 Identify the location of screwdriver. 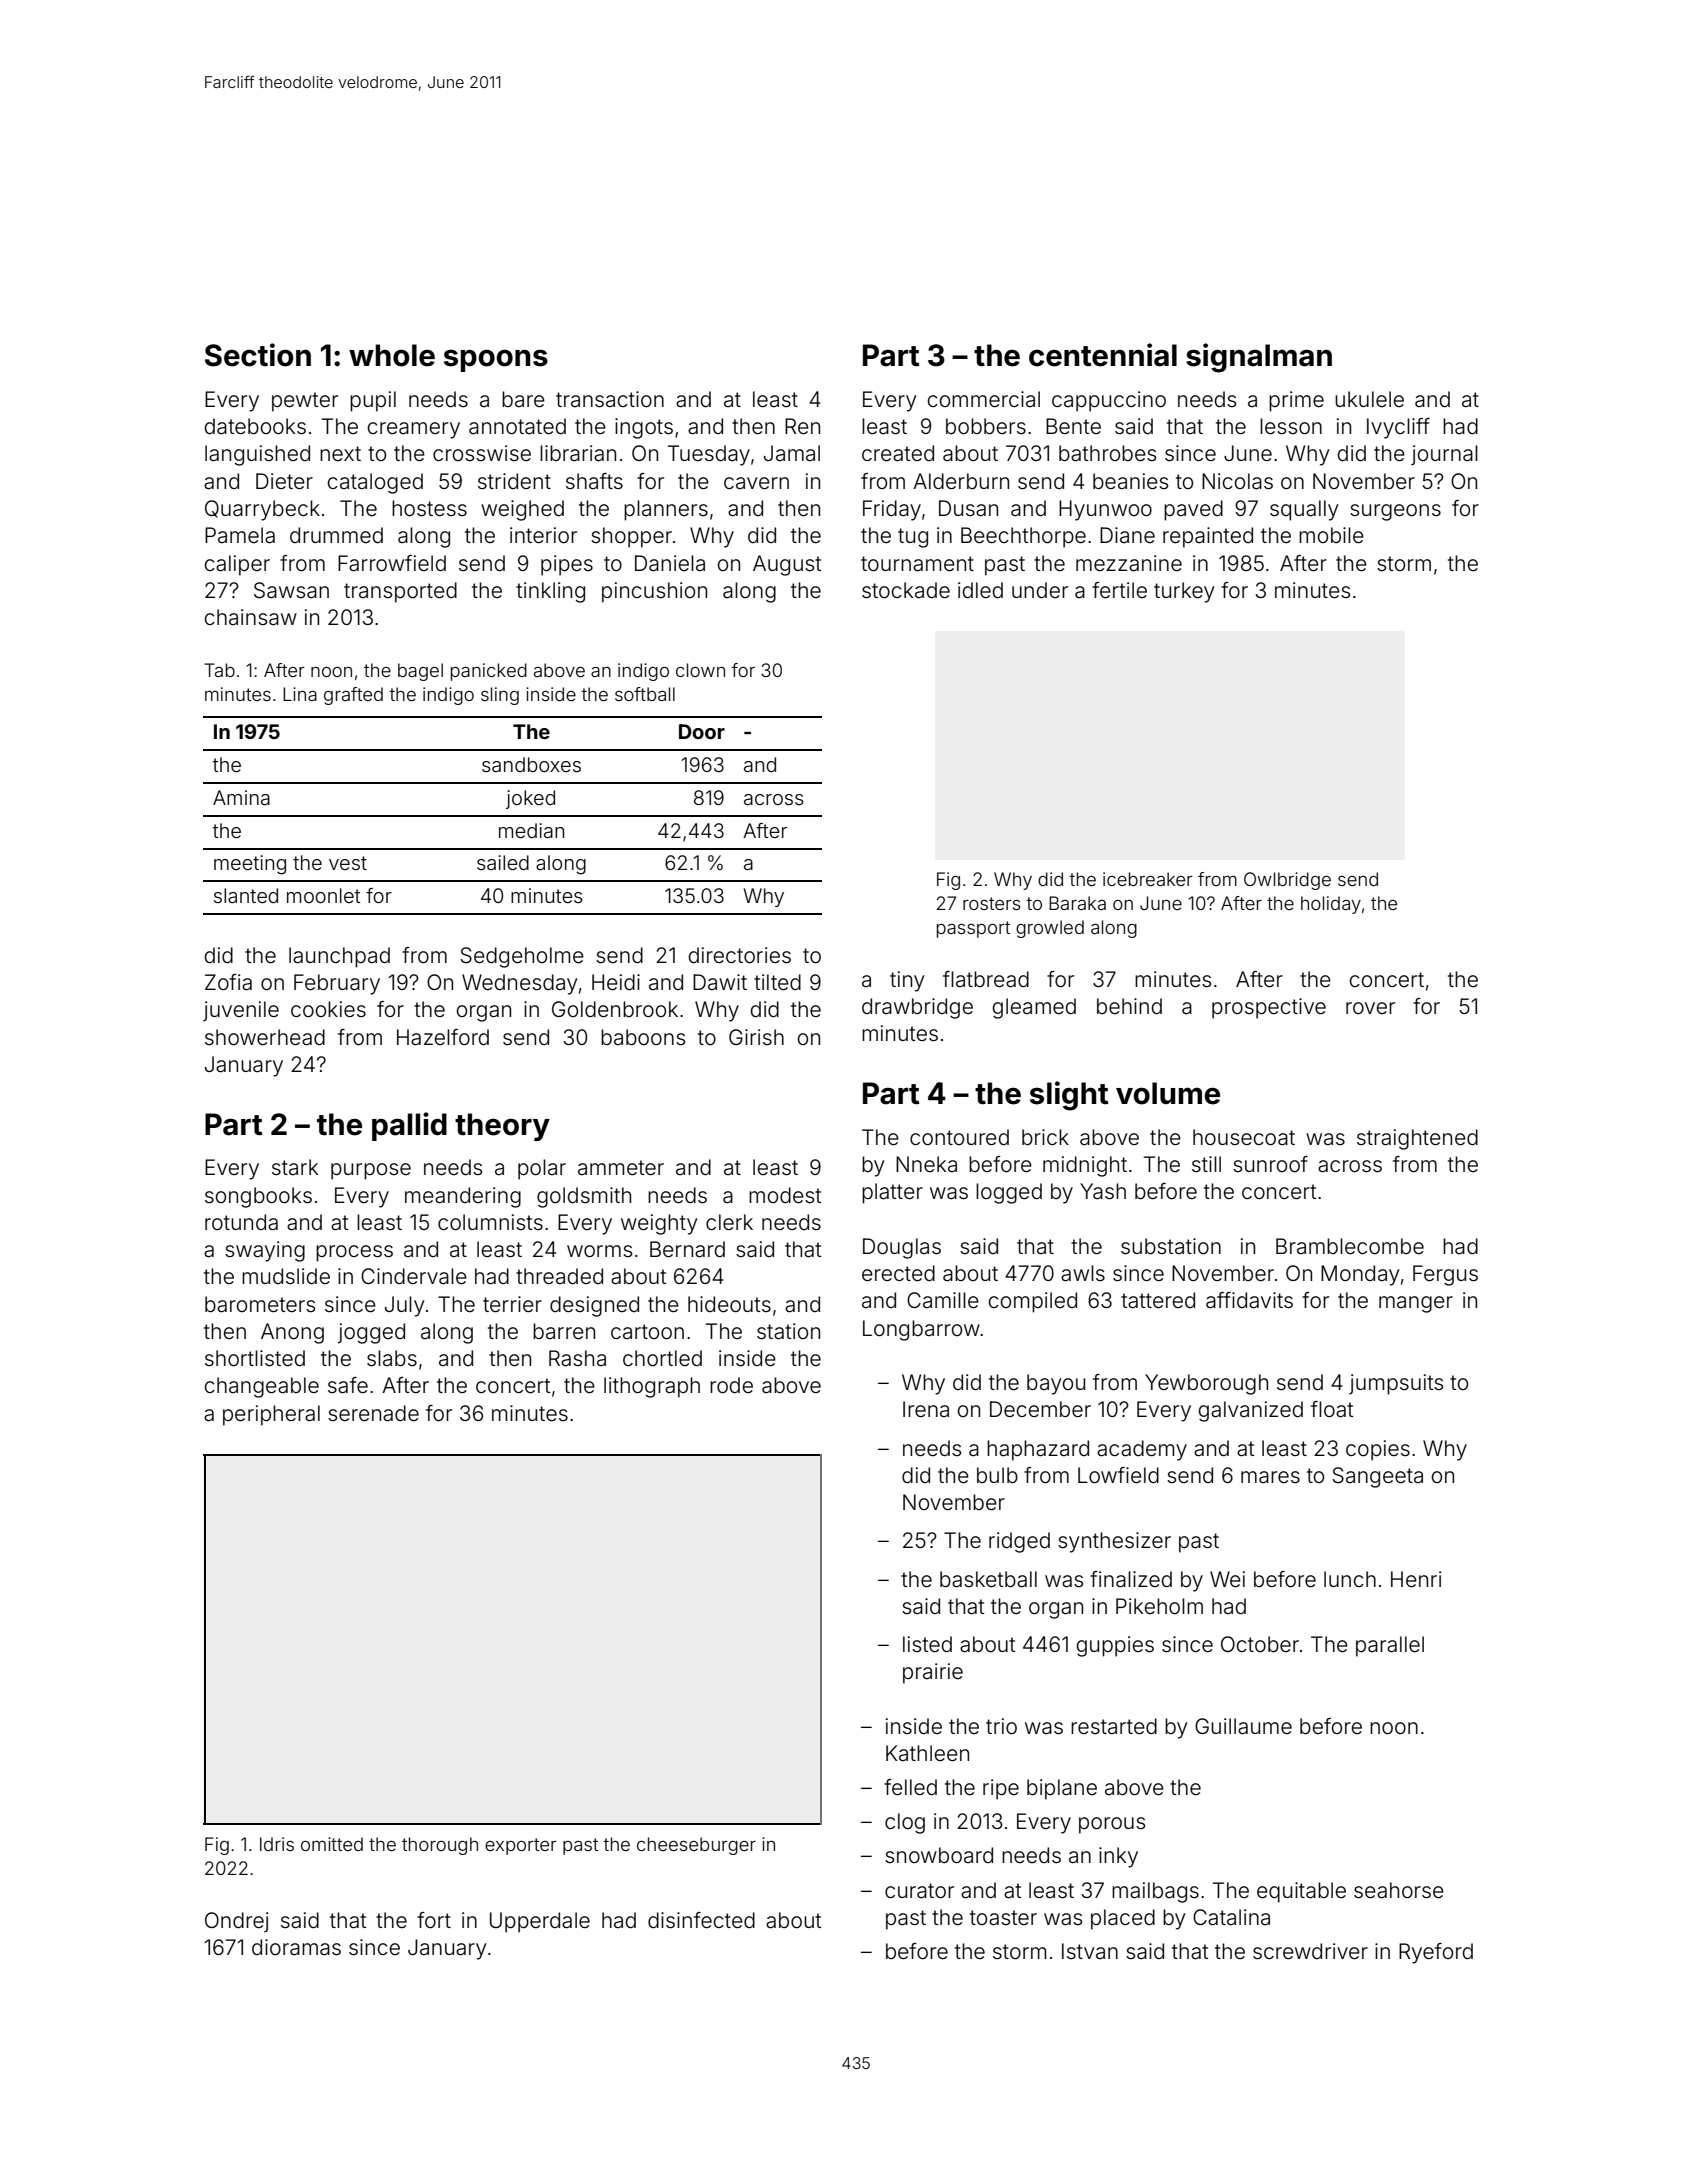
(1310, 1951).
